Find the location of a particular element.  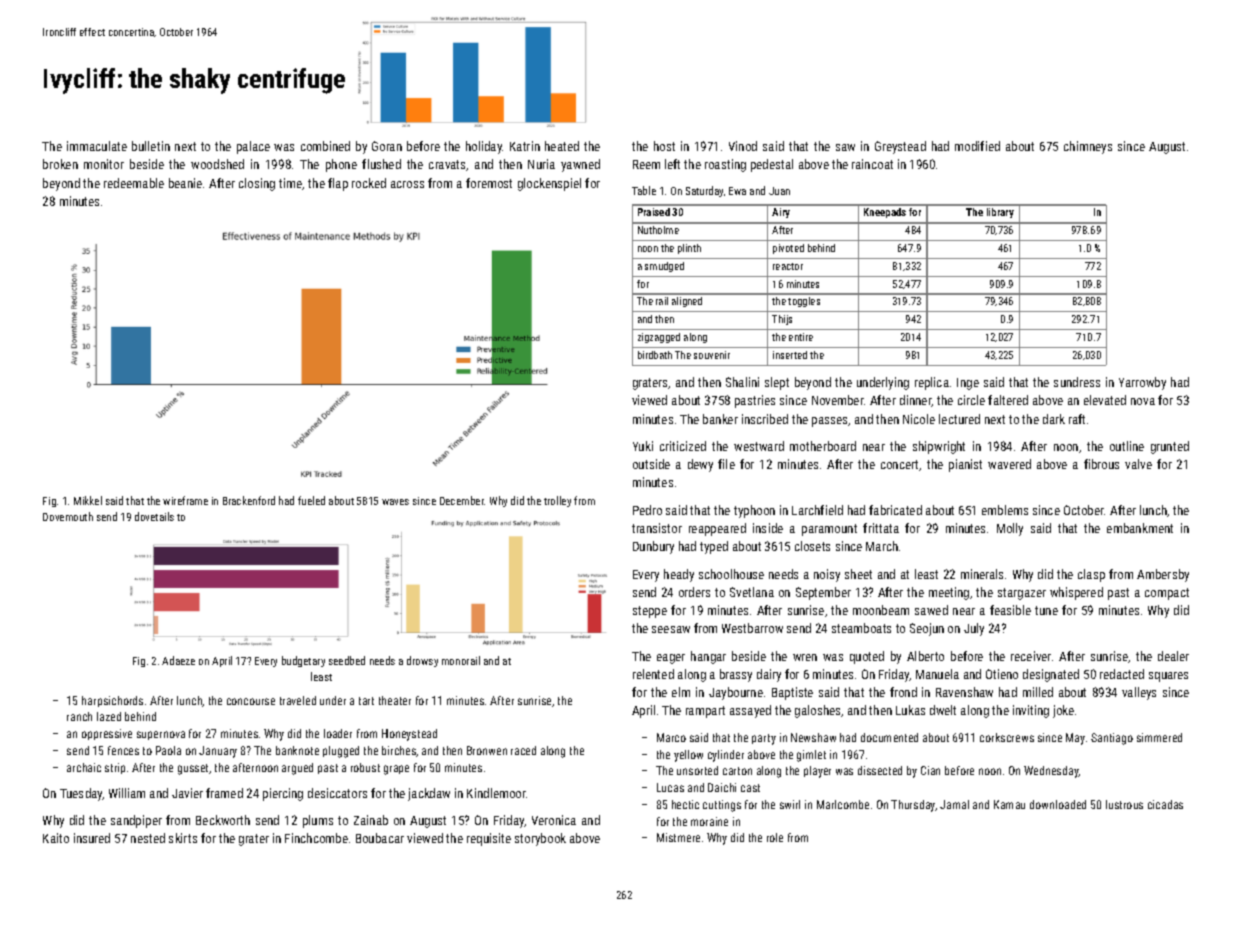

Dovemouth is located at coordinates (68, 516).
